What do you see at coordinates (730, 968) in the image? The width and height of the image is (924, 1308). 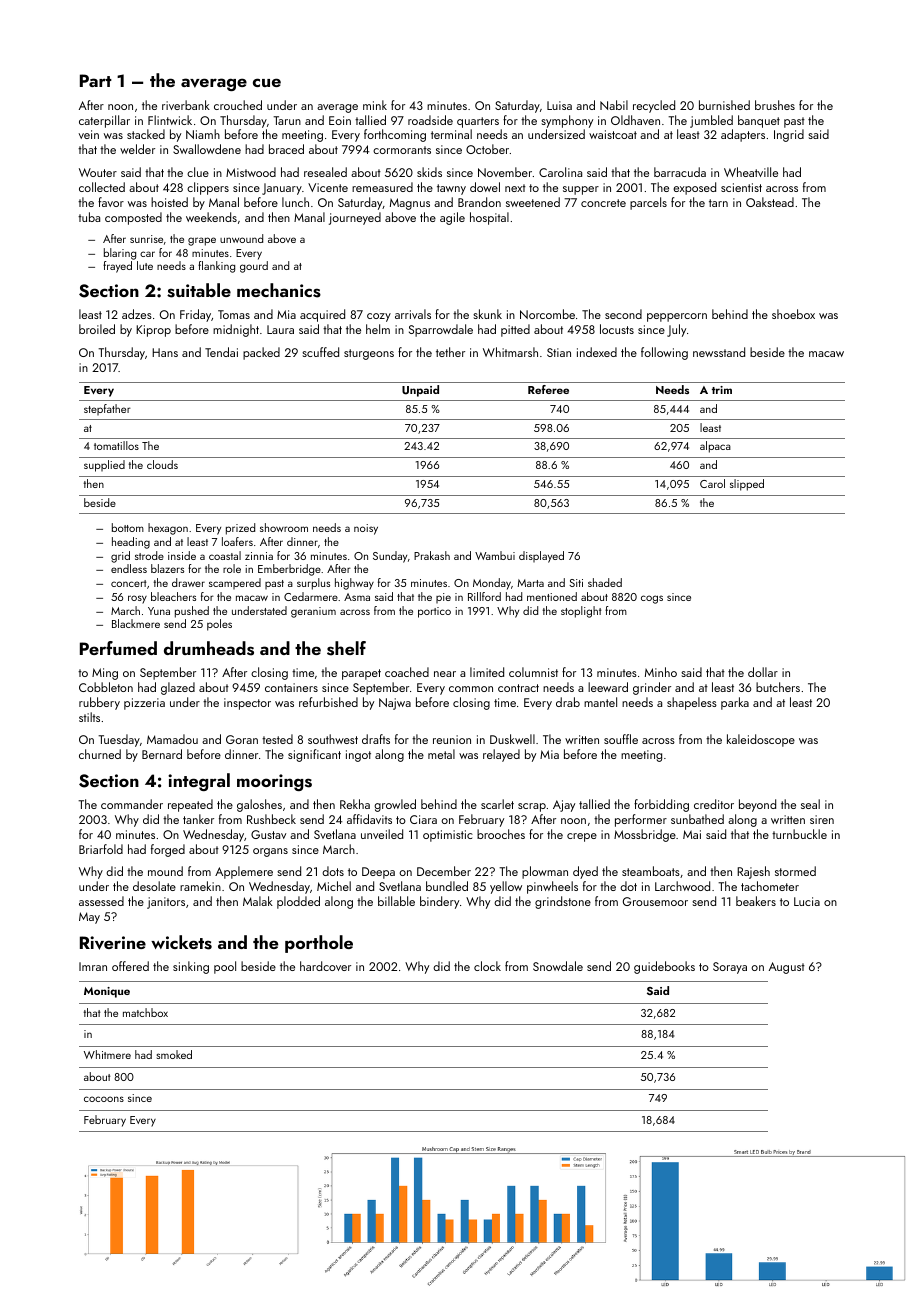 I see `Soraya` at bounding box center [730, 968].
